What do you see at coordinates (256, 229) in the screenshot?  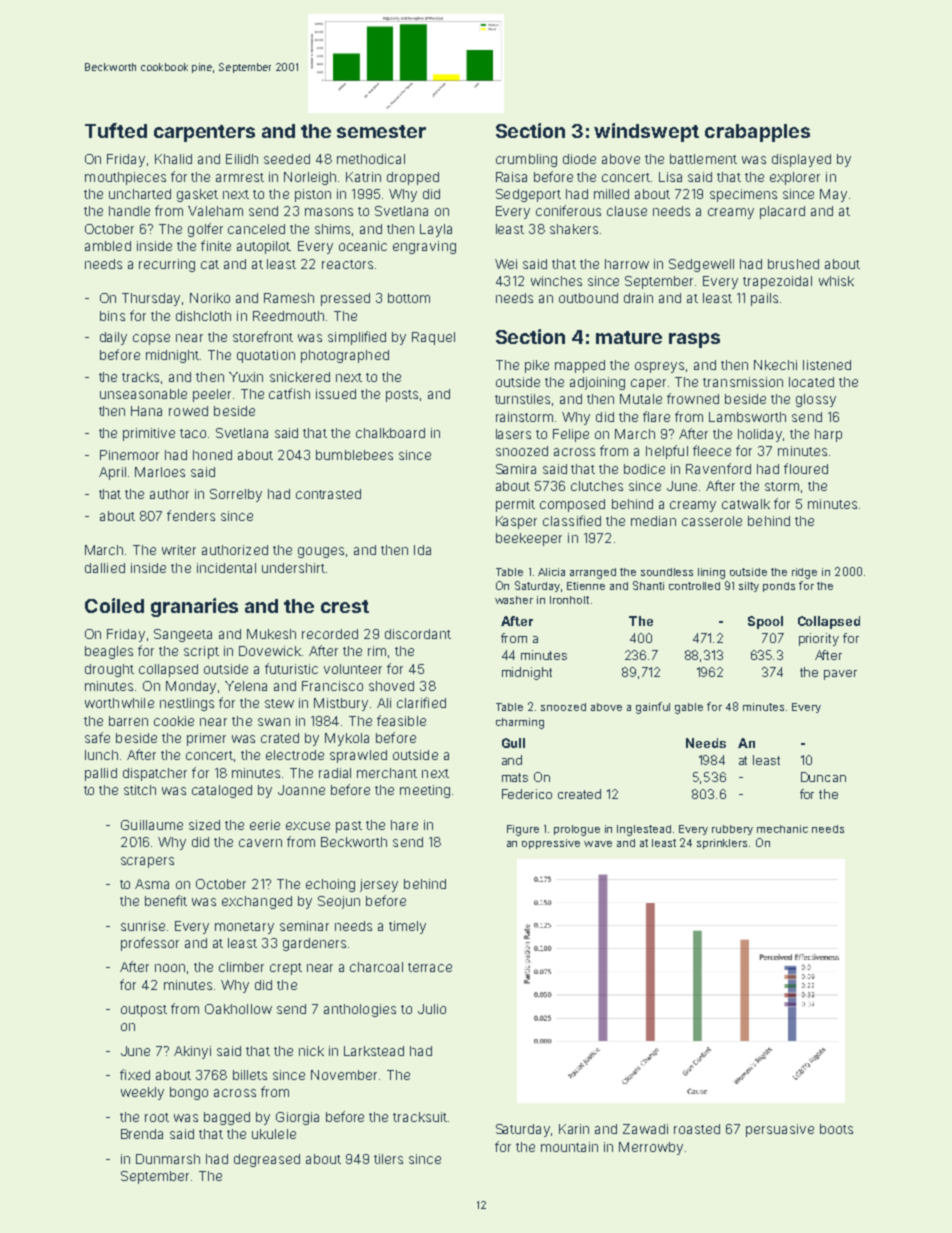 I see `canceled` at bounding box center [256, 229].
